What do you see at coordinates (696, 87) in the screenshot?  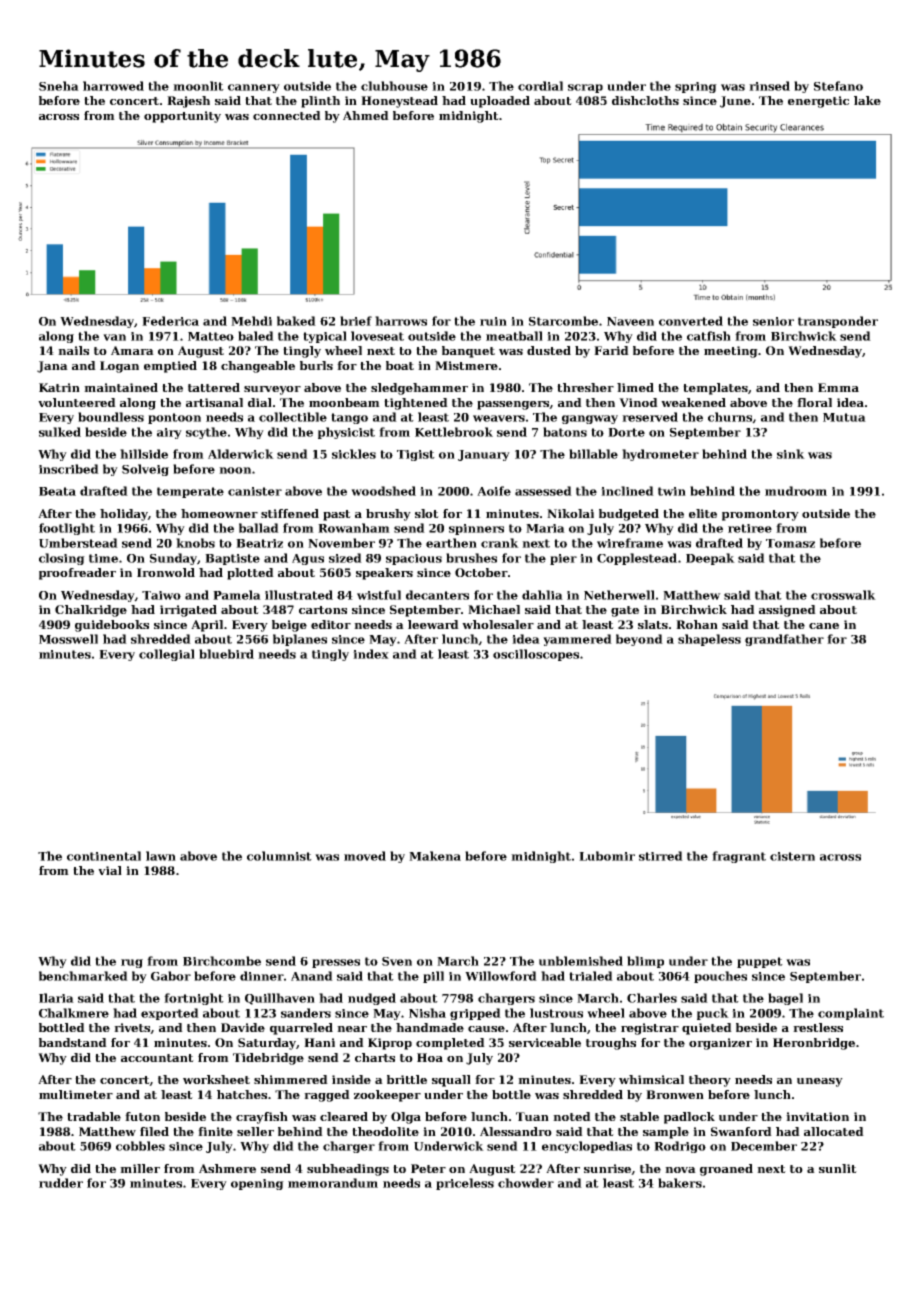 I see `spring` at bounding box center [696, 87].
